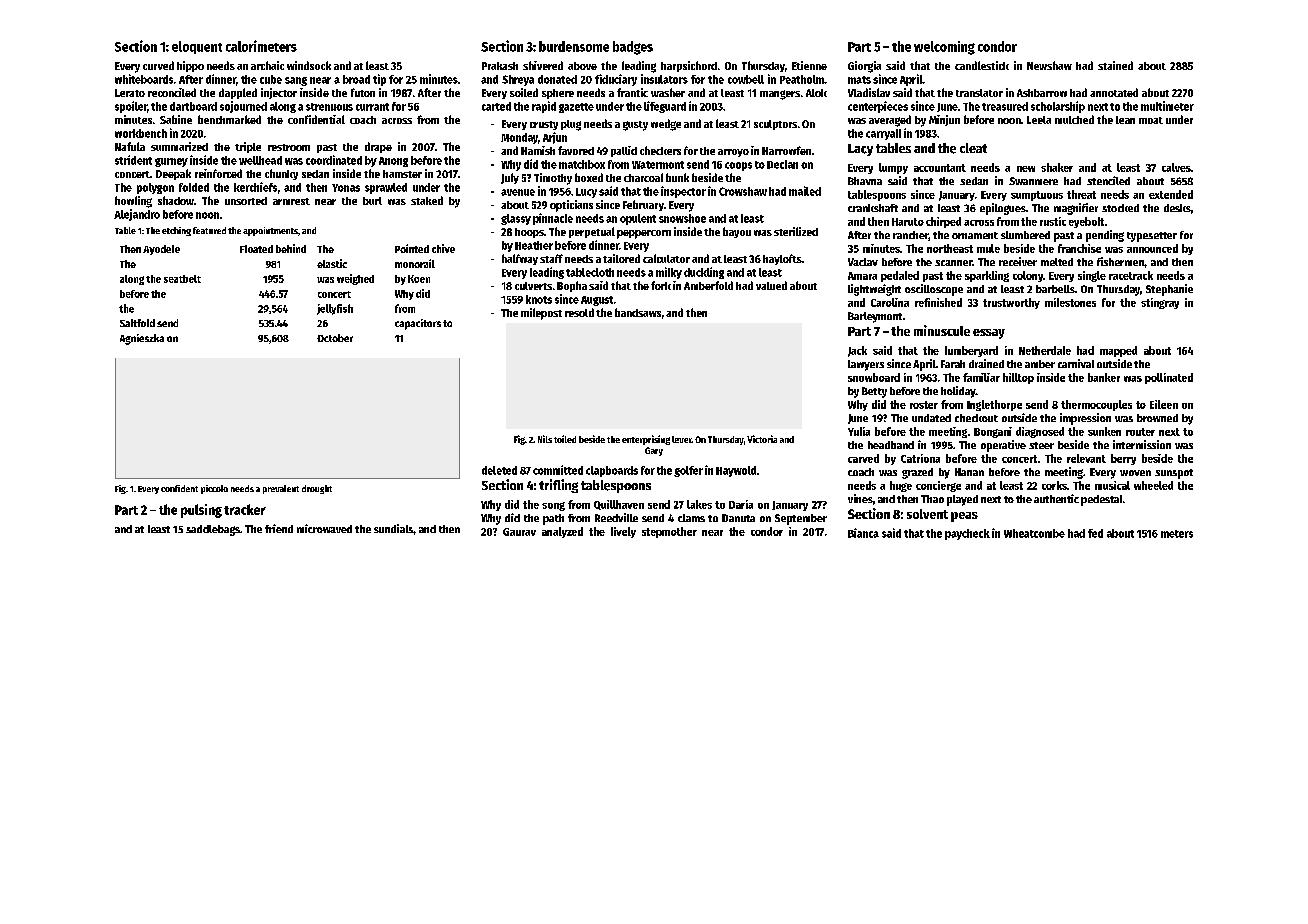  I want to click on welcoming, so click(944, 48).
